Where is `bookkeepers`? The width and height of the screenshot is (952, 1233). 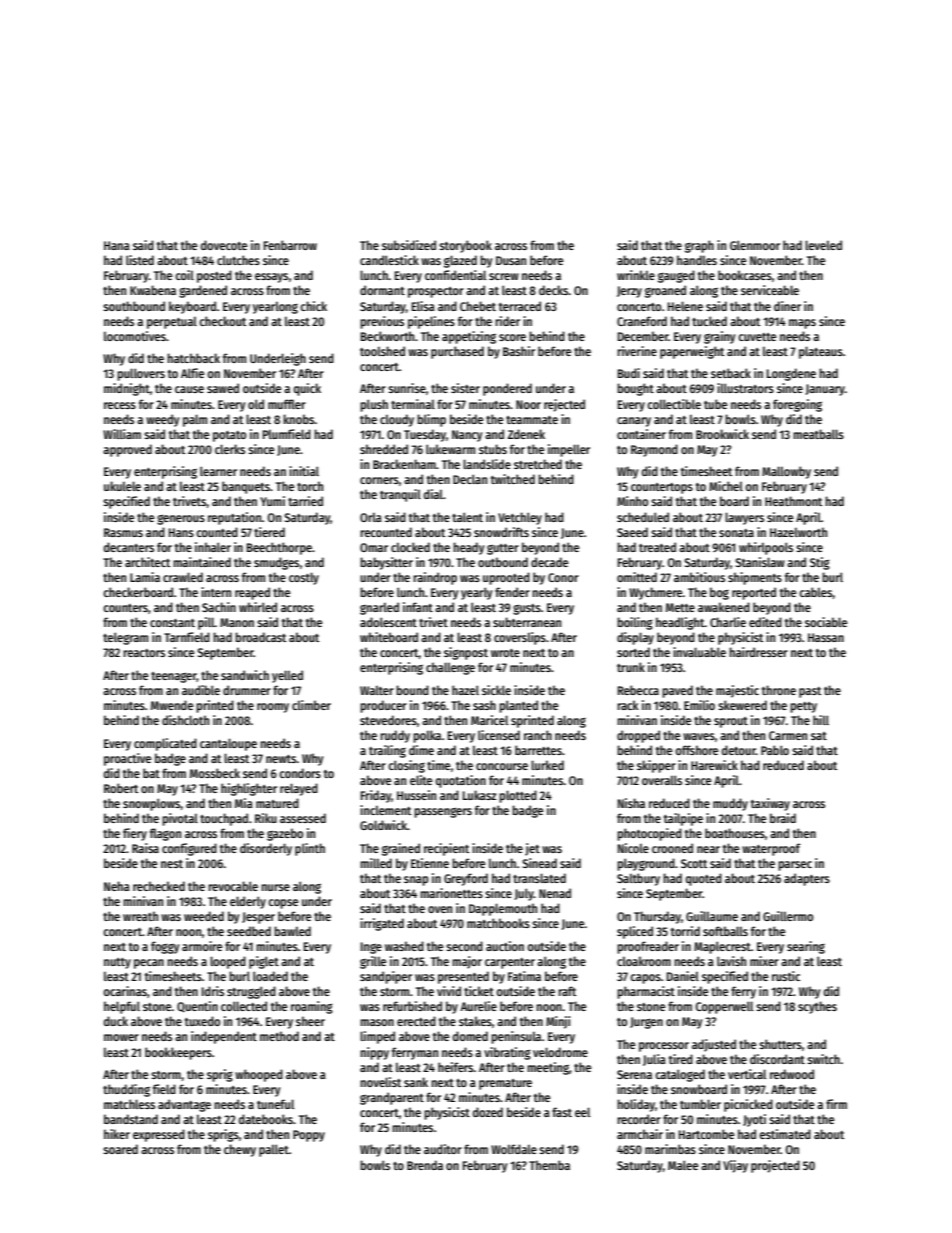
bookkeepers is located at coordinates (178, 1053).
